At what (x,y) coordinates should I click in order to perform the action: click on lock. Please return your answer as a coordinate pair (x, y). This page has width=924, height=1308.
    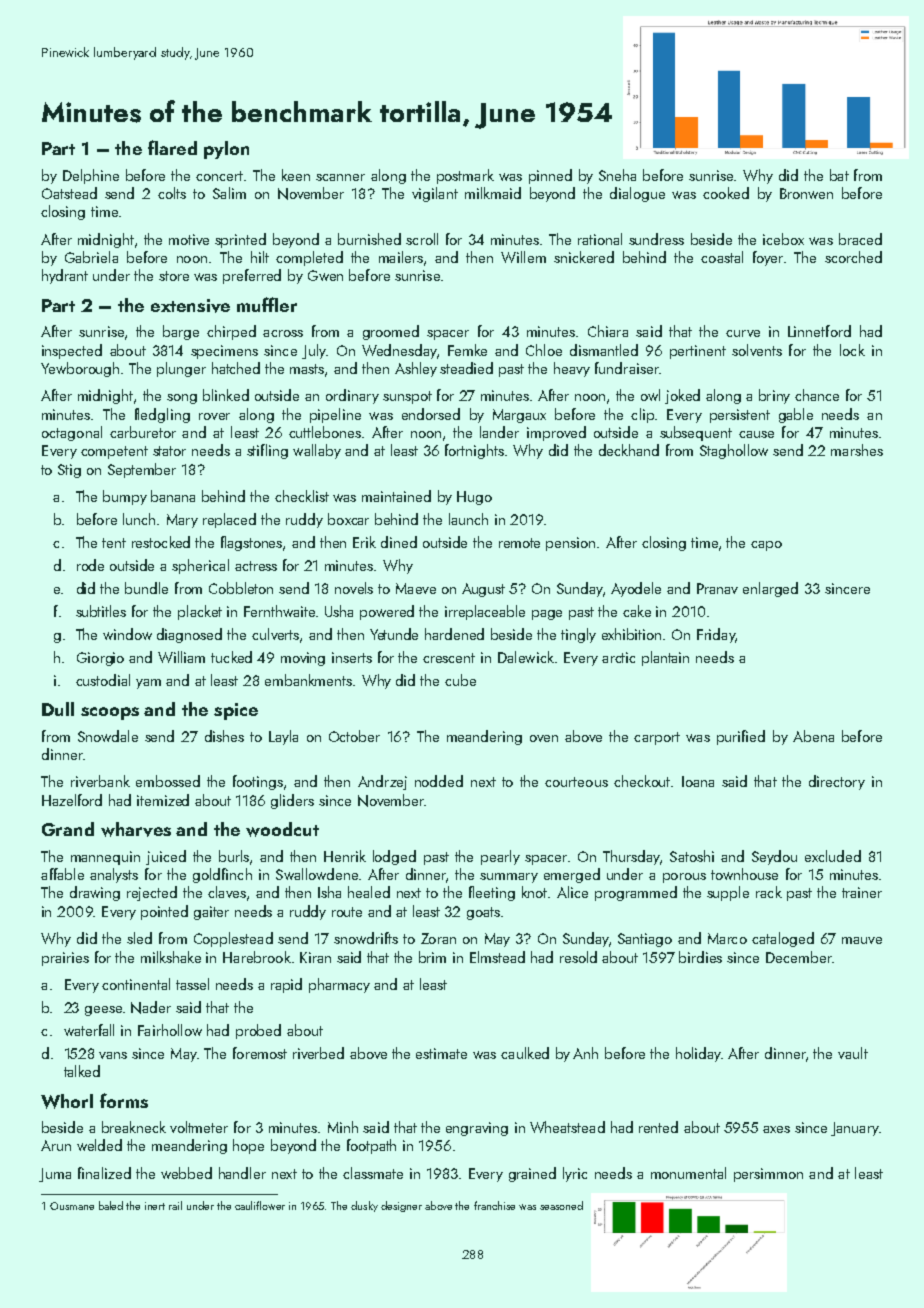
    Looking at the image, I should click on (852, 350).
